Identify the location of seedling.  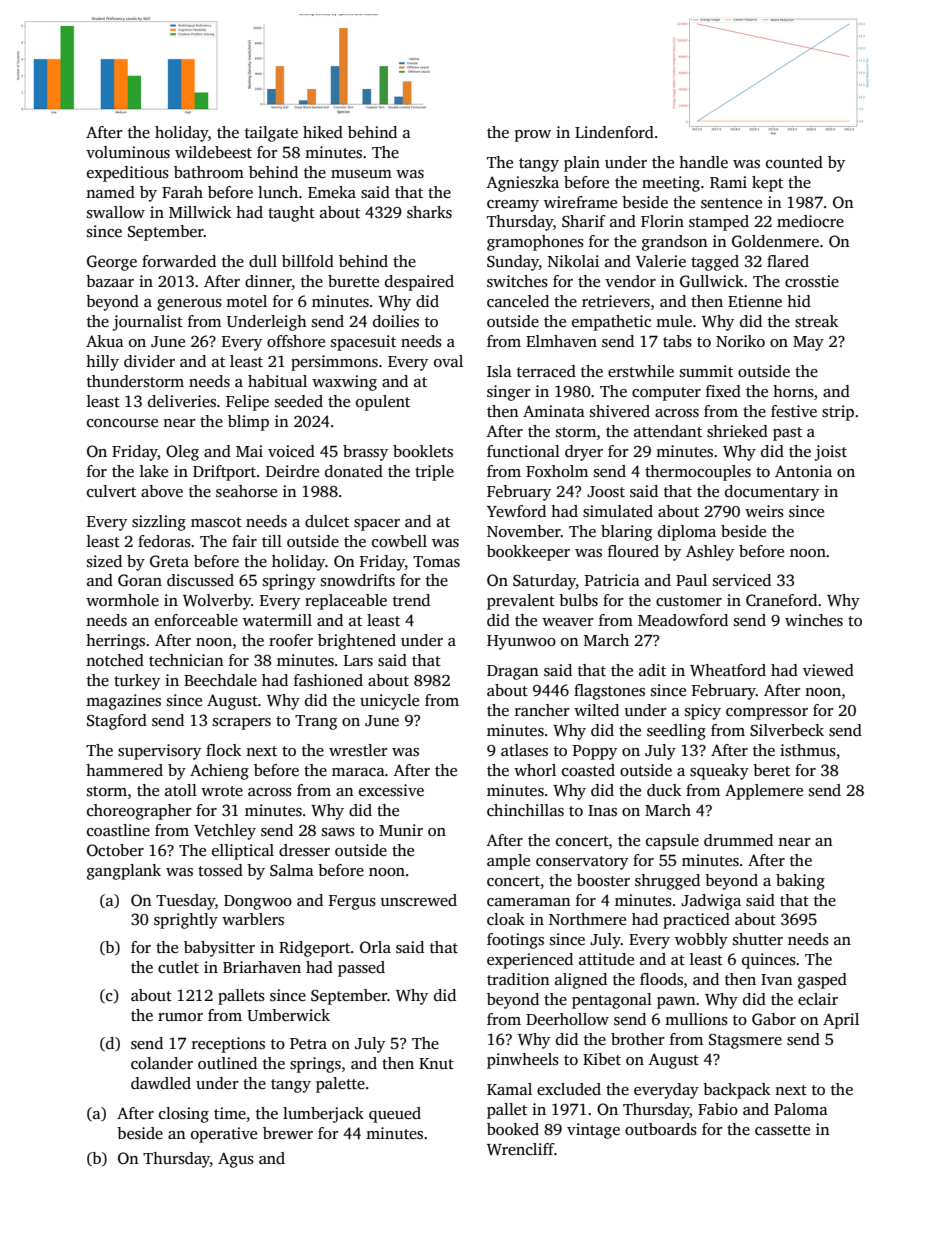
(676, 732).
